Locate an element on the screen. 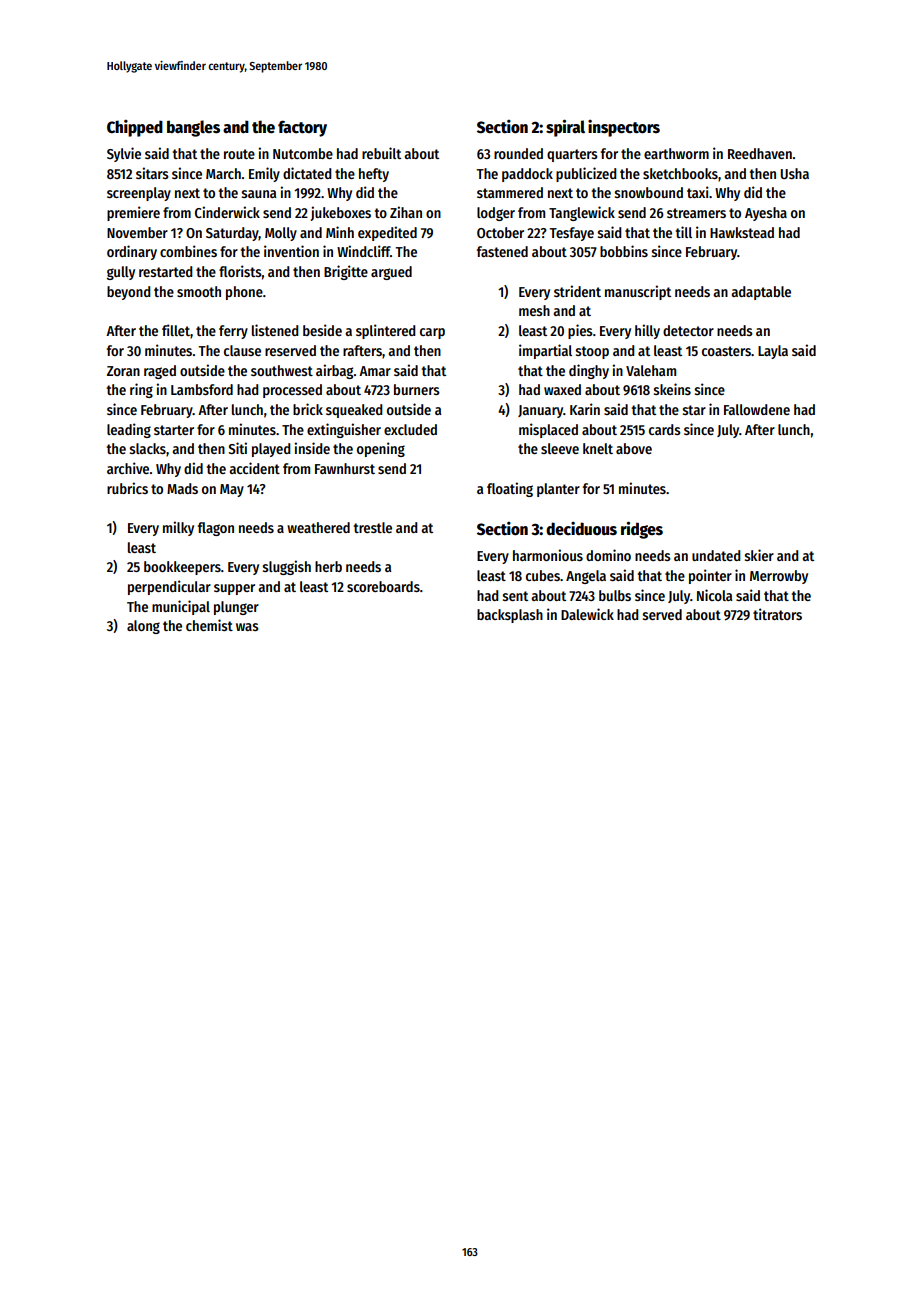 The image size is (924, 1308). Merrowby is located at coordinates (779, 577).
